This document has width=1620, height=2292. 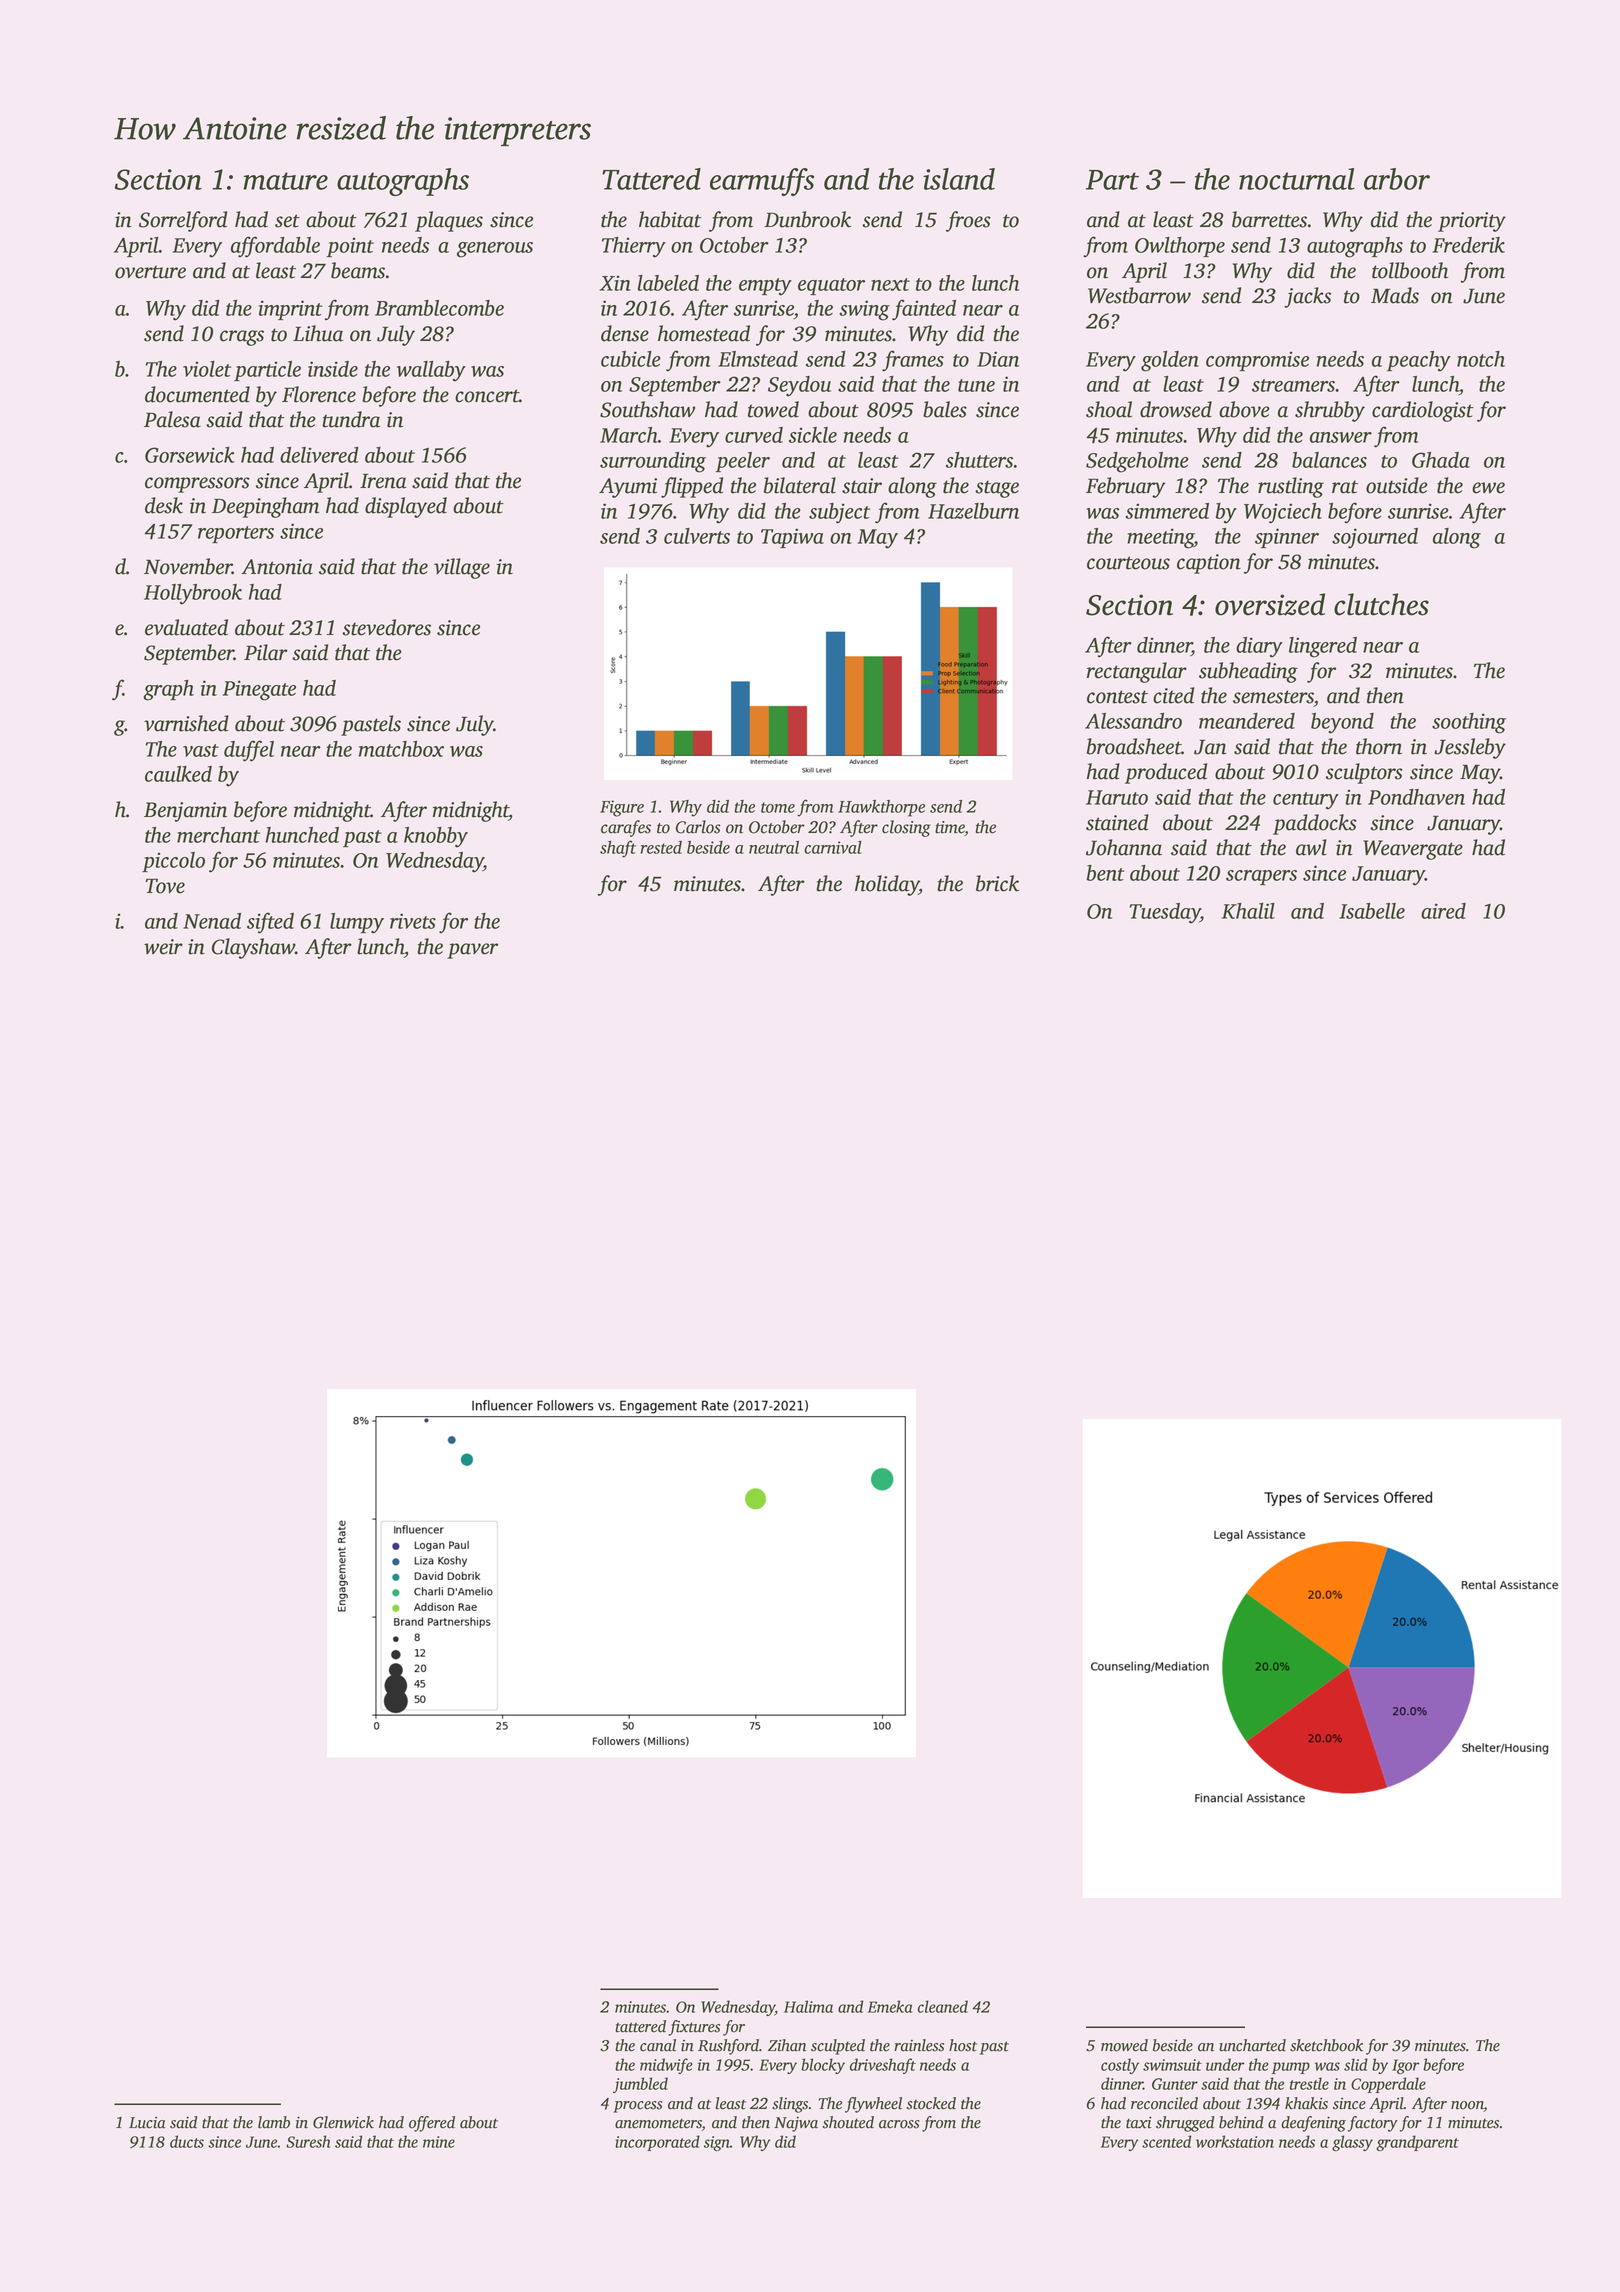 I want to click on sketchbook, so click(x=1326, y=2045).
